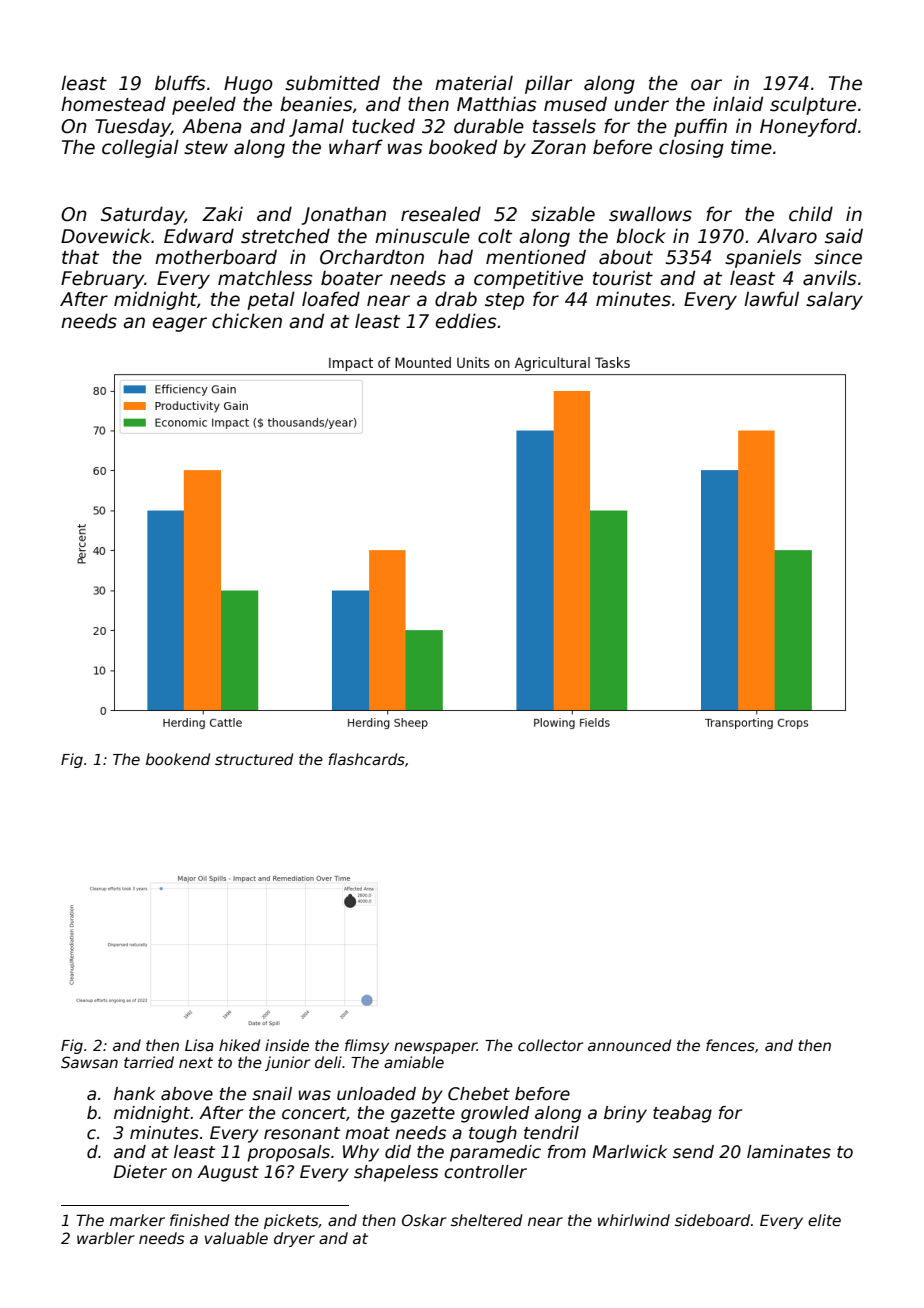 This document has height=1308, width=924. I want to click on controller, so click(485, 1172).
